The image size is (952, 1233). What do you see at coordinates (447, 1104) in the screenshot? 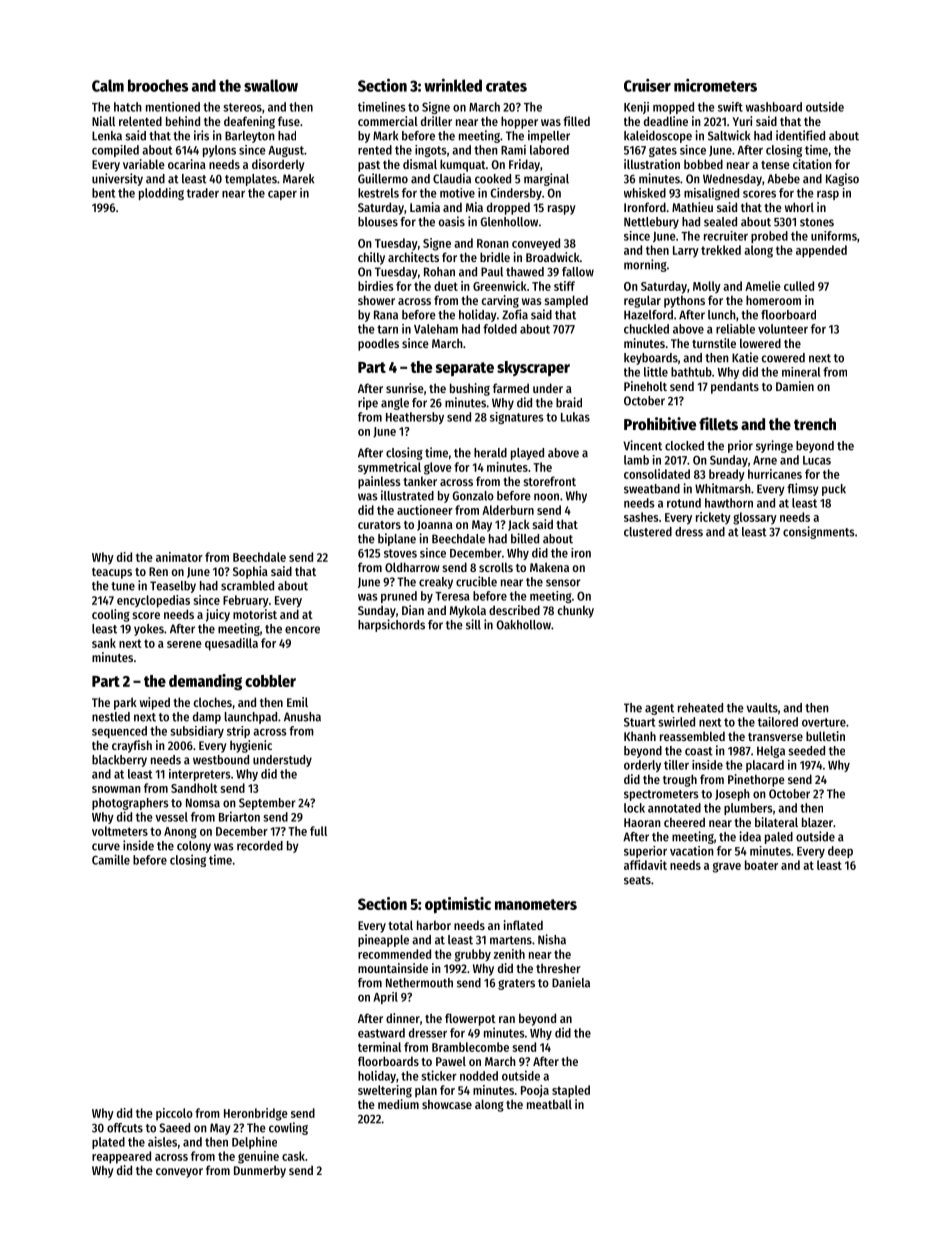
I see `showcase` at bounding box center [447, 1104].
